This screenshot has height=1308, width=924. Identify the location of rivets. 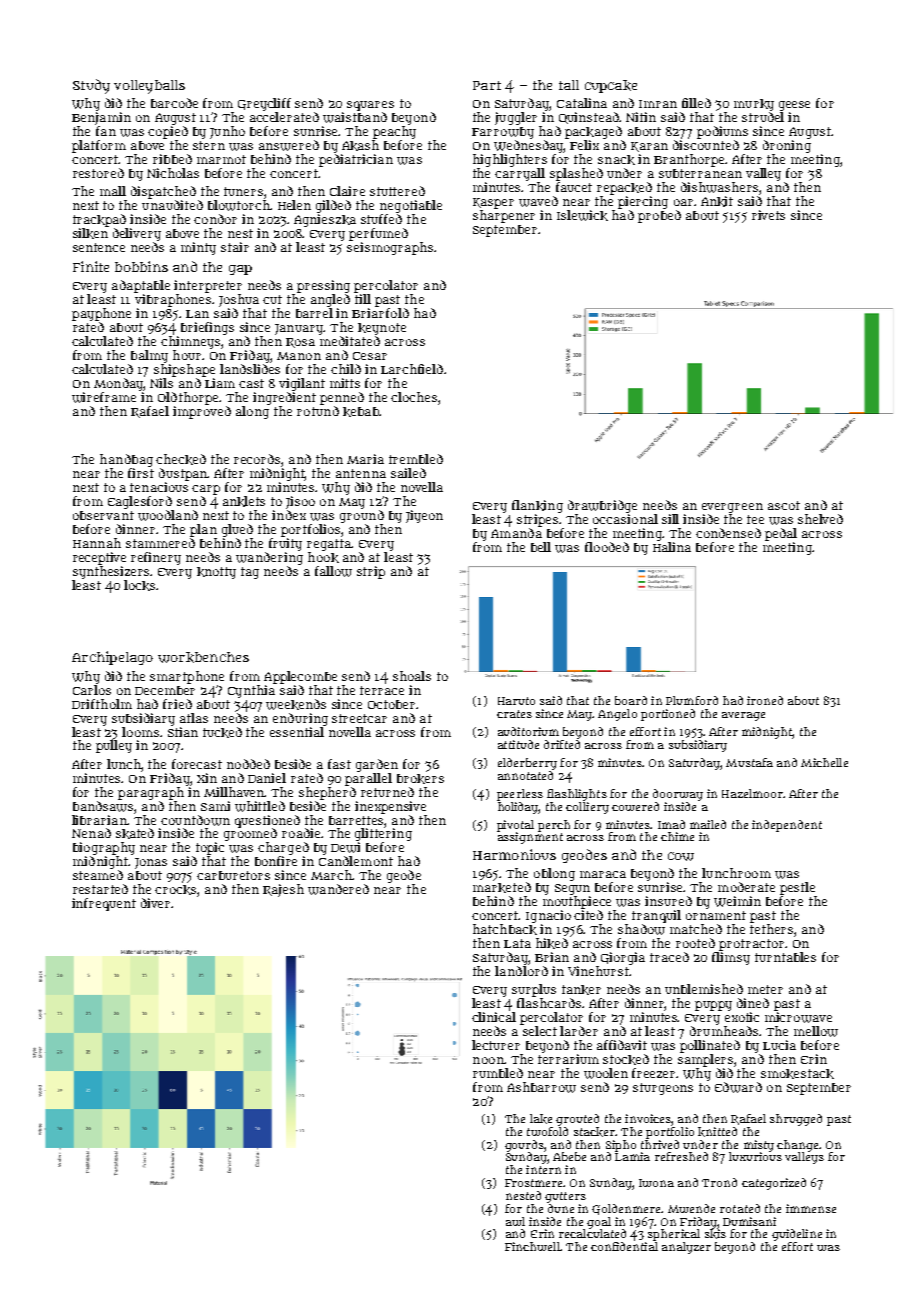
(768, 215).
